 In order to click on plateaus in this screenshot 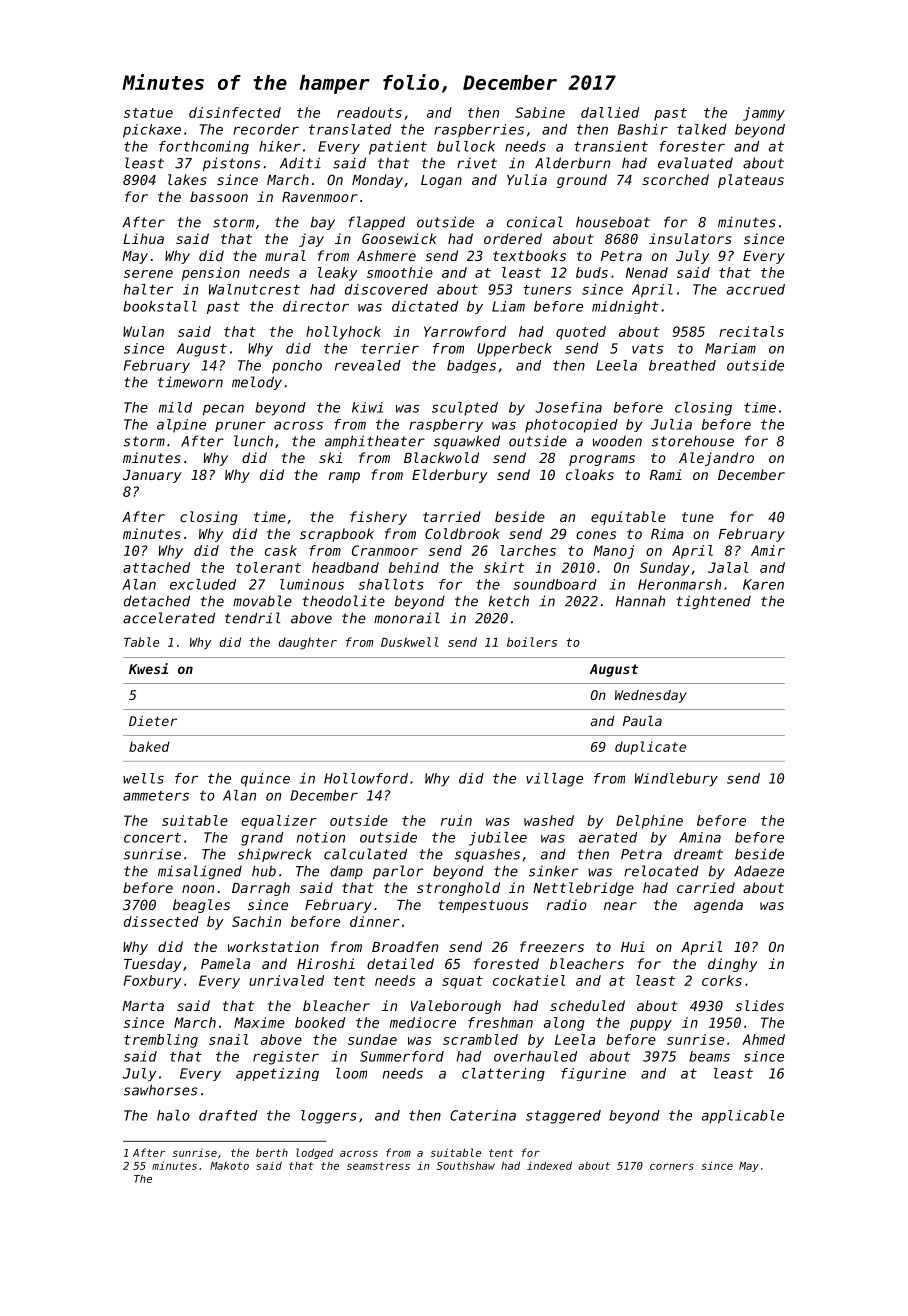, I will do `click(751, 181)`.
